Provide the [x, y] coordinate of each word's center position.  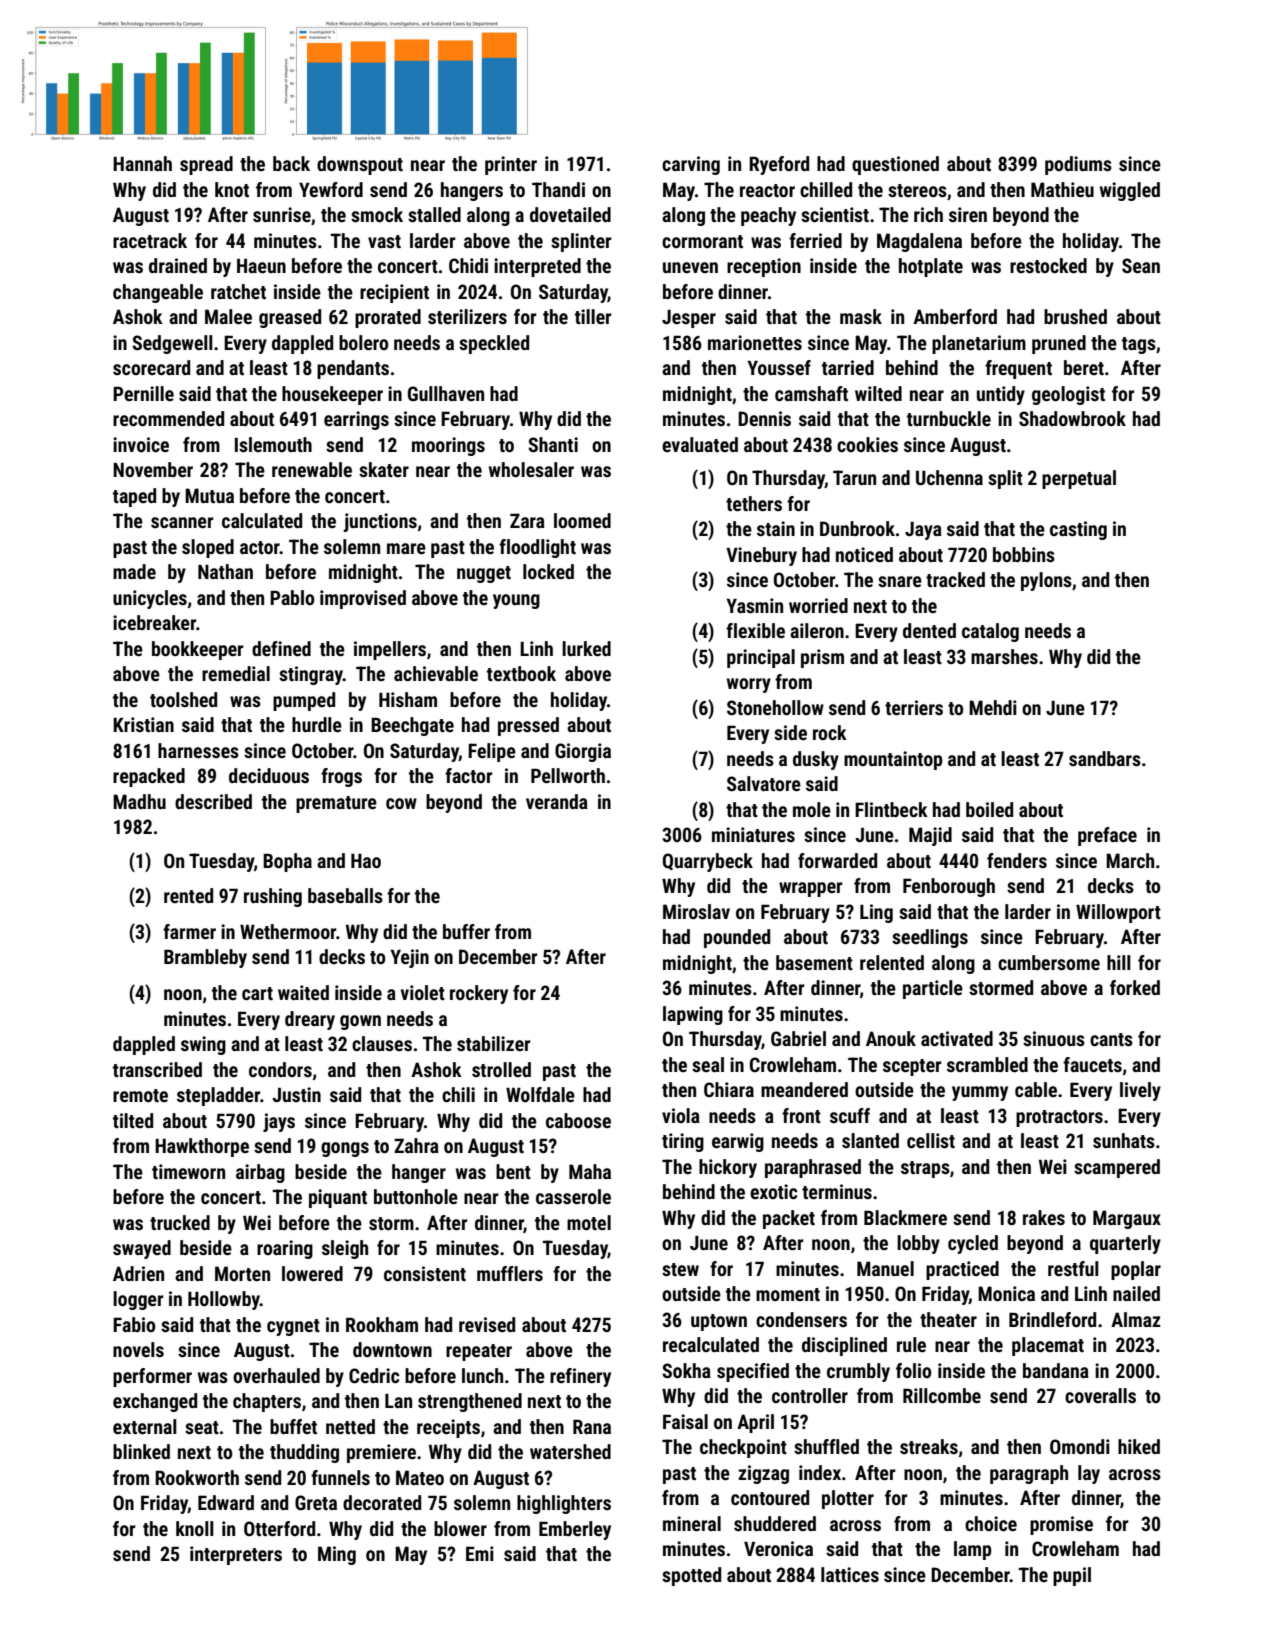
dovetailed [570, 214]
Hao [366, 861]
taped [134, 497]
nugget [484, 574]
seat [202, 1427]
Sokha [686, 1370]
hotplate [931, 267]
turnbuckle [949, 418]
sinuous [1054, 1038]
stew [680, 1269]
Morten [242, 1273]
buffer [466, 931]
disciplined [844, 1346]
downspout [360, 165]
